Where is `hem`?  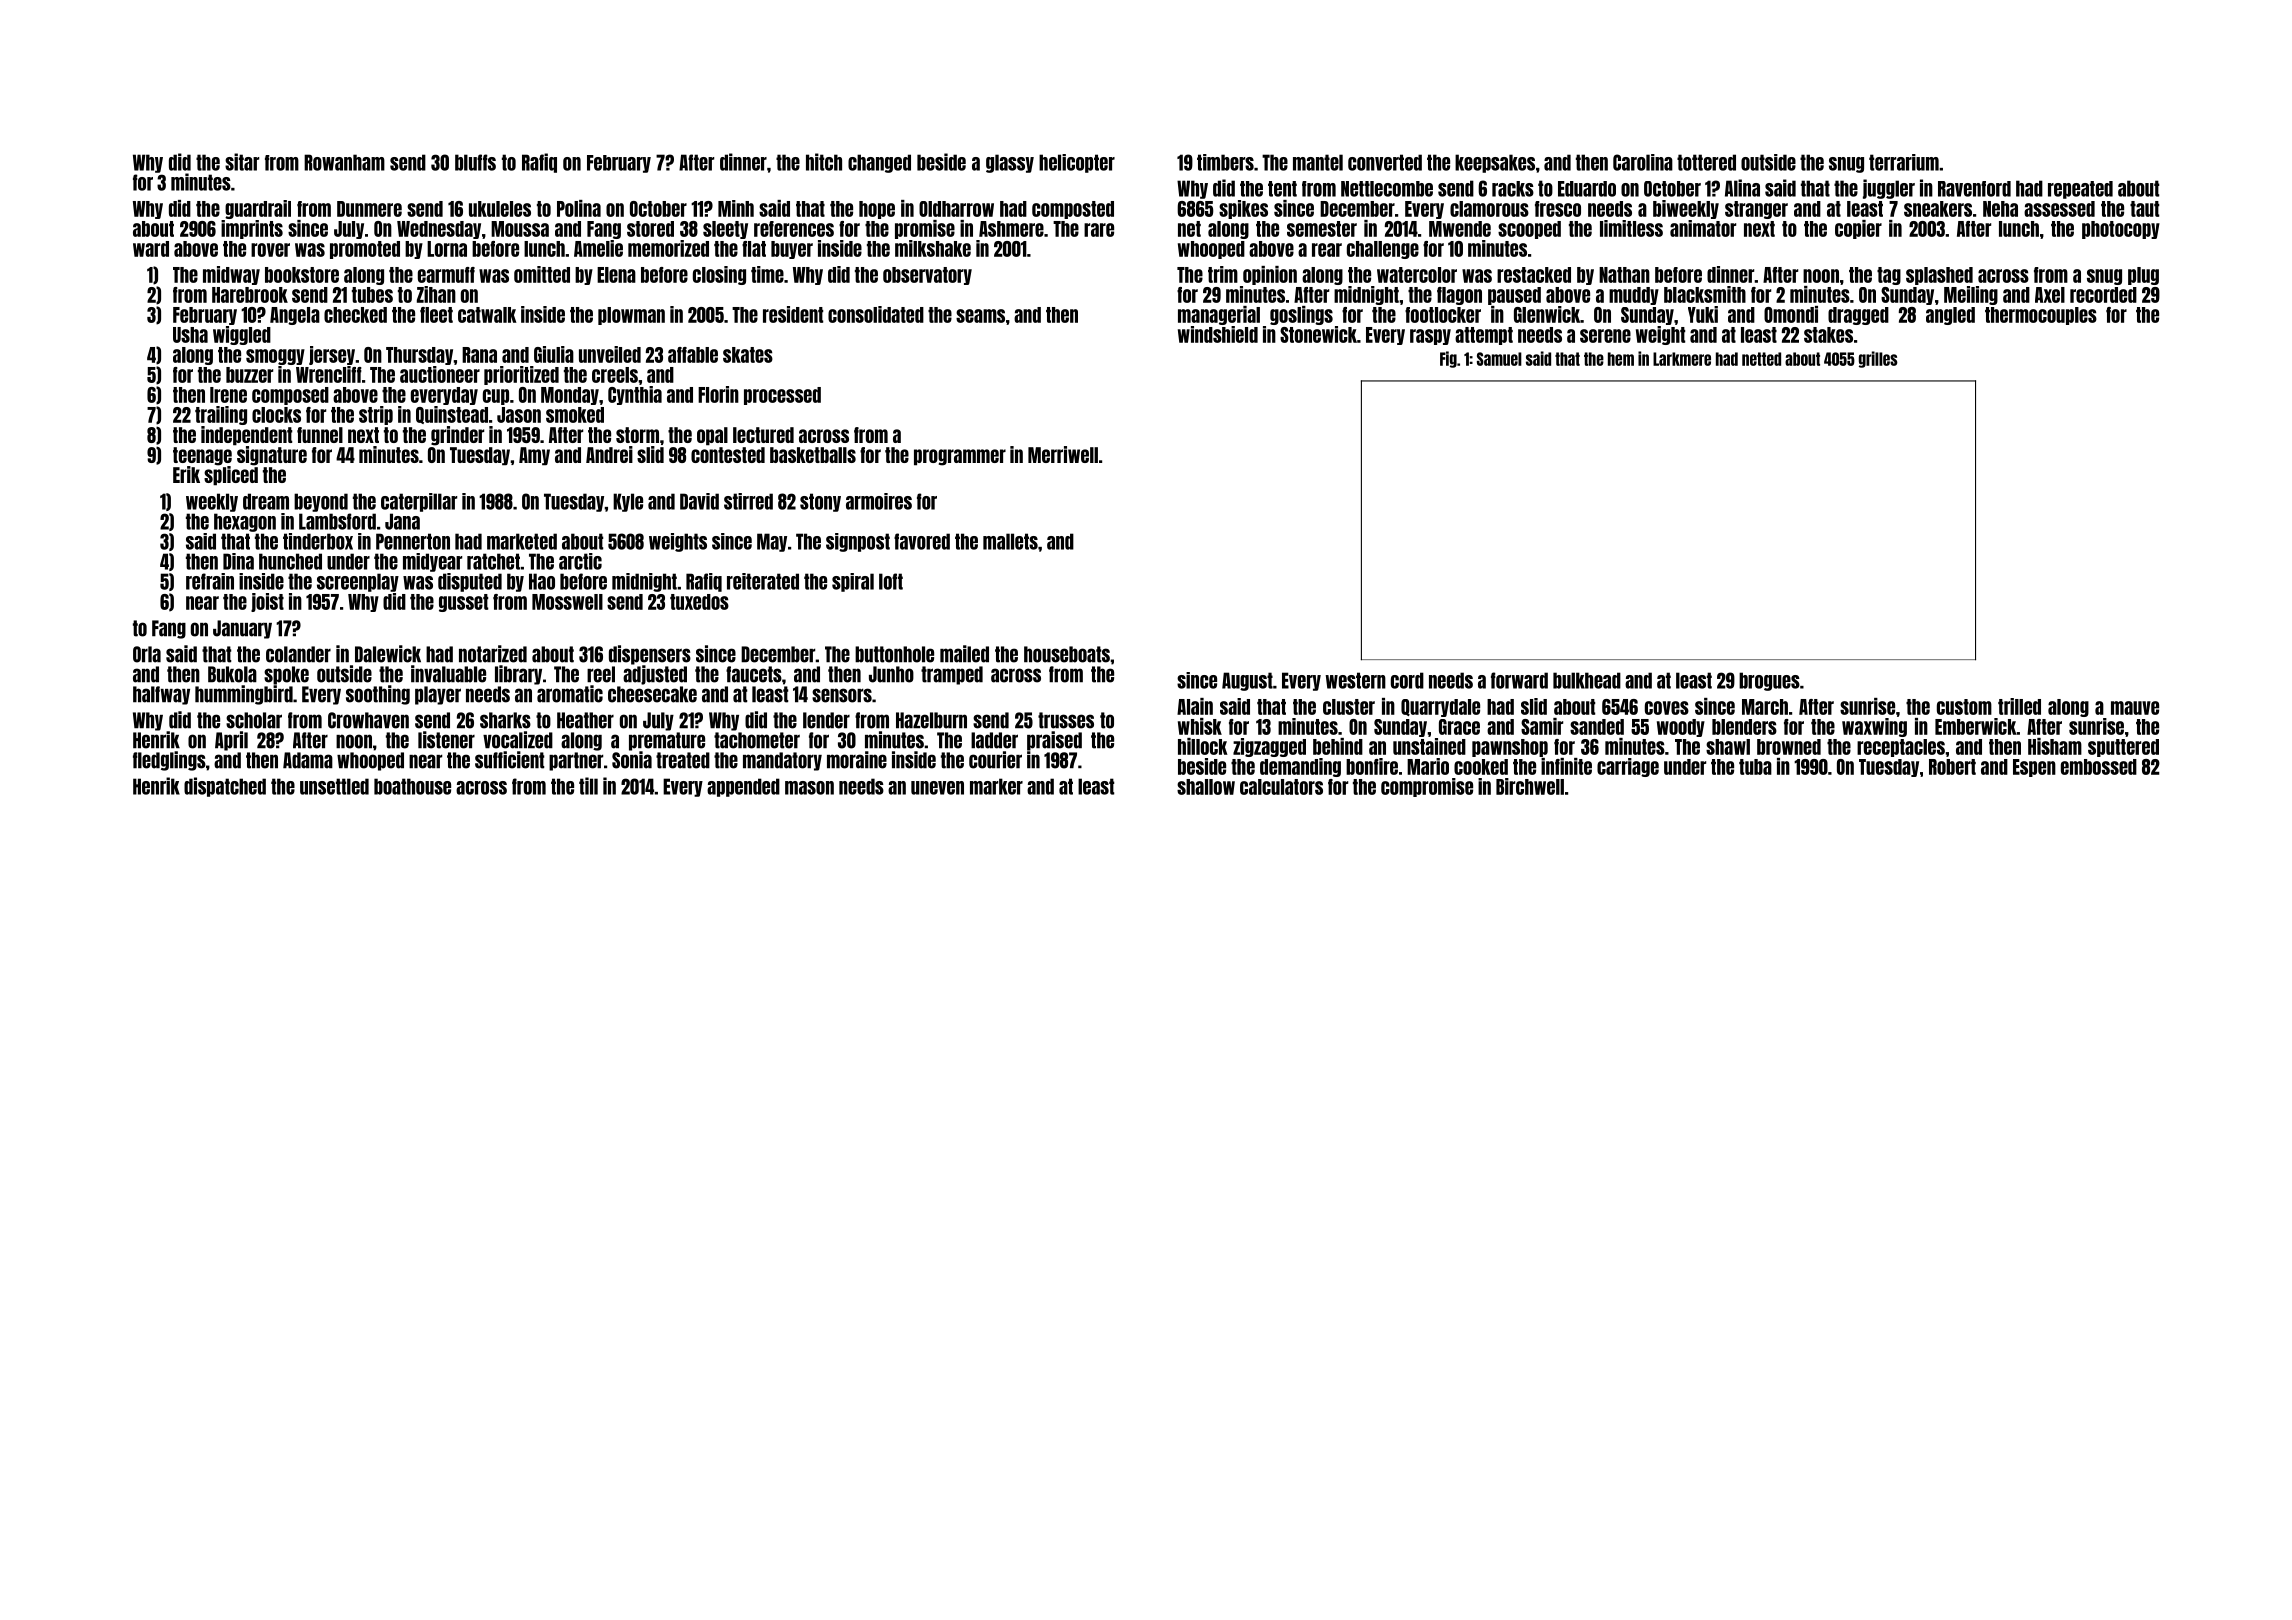
hem is located at coordinates (1621, 359).
